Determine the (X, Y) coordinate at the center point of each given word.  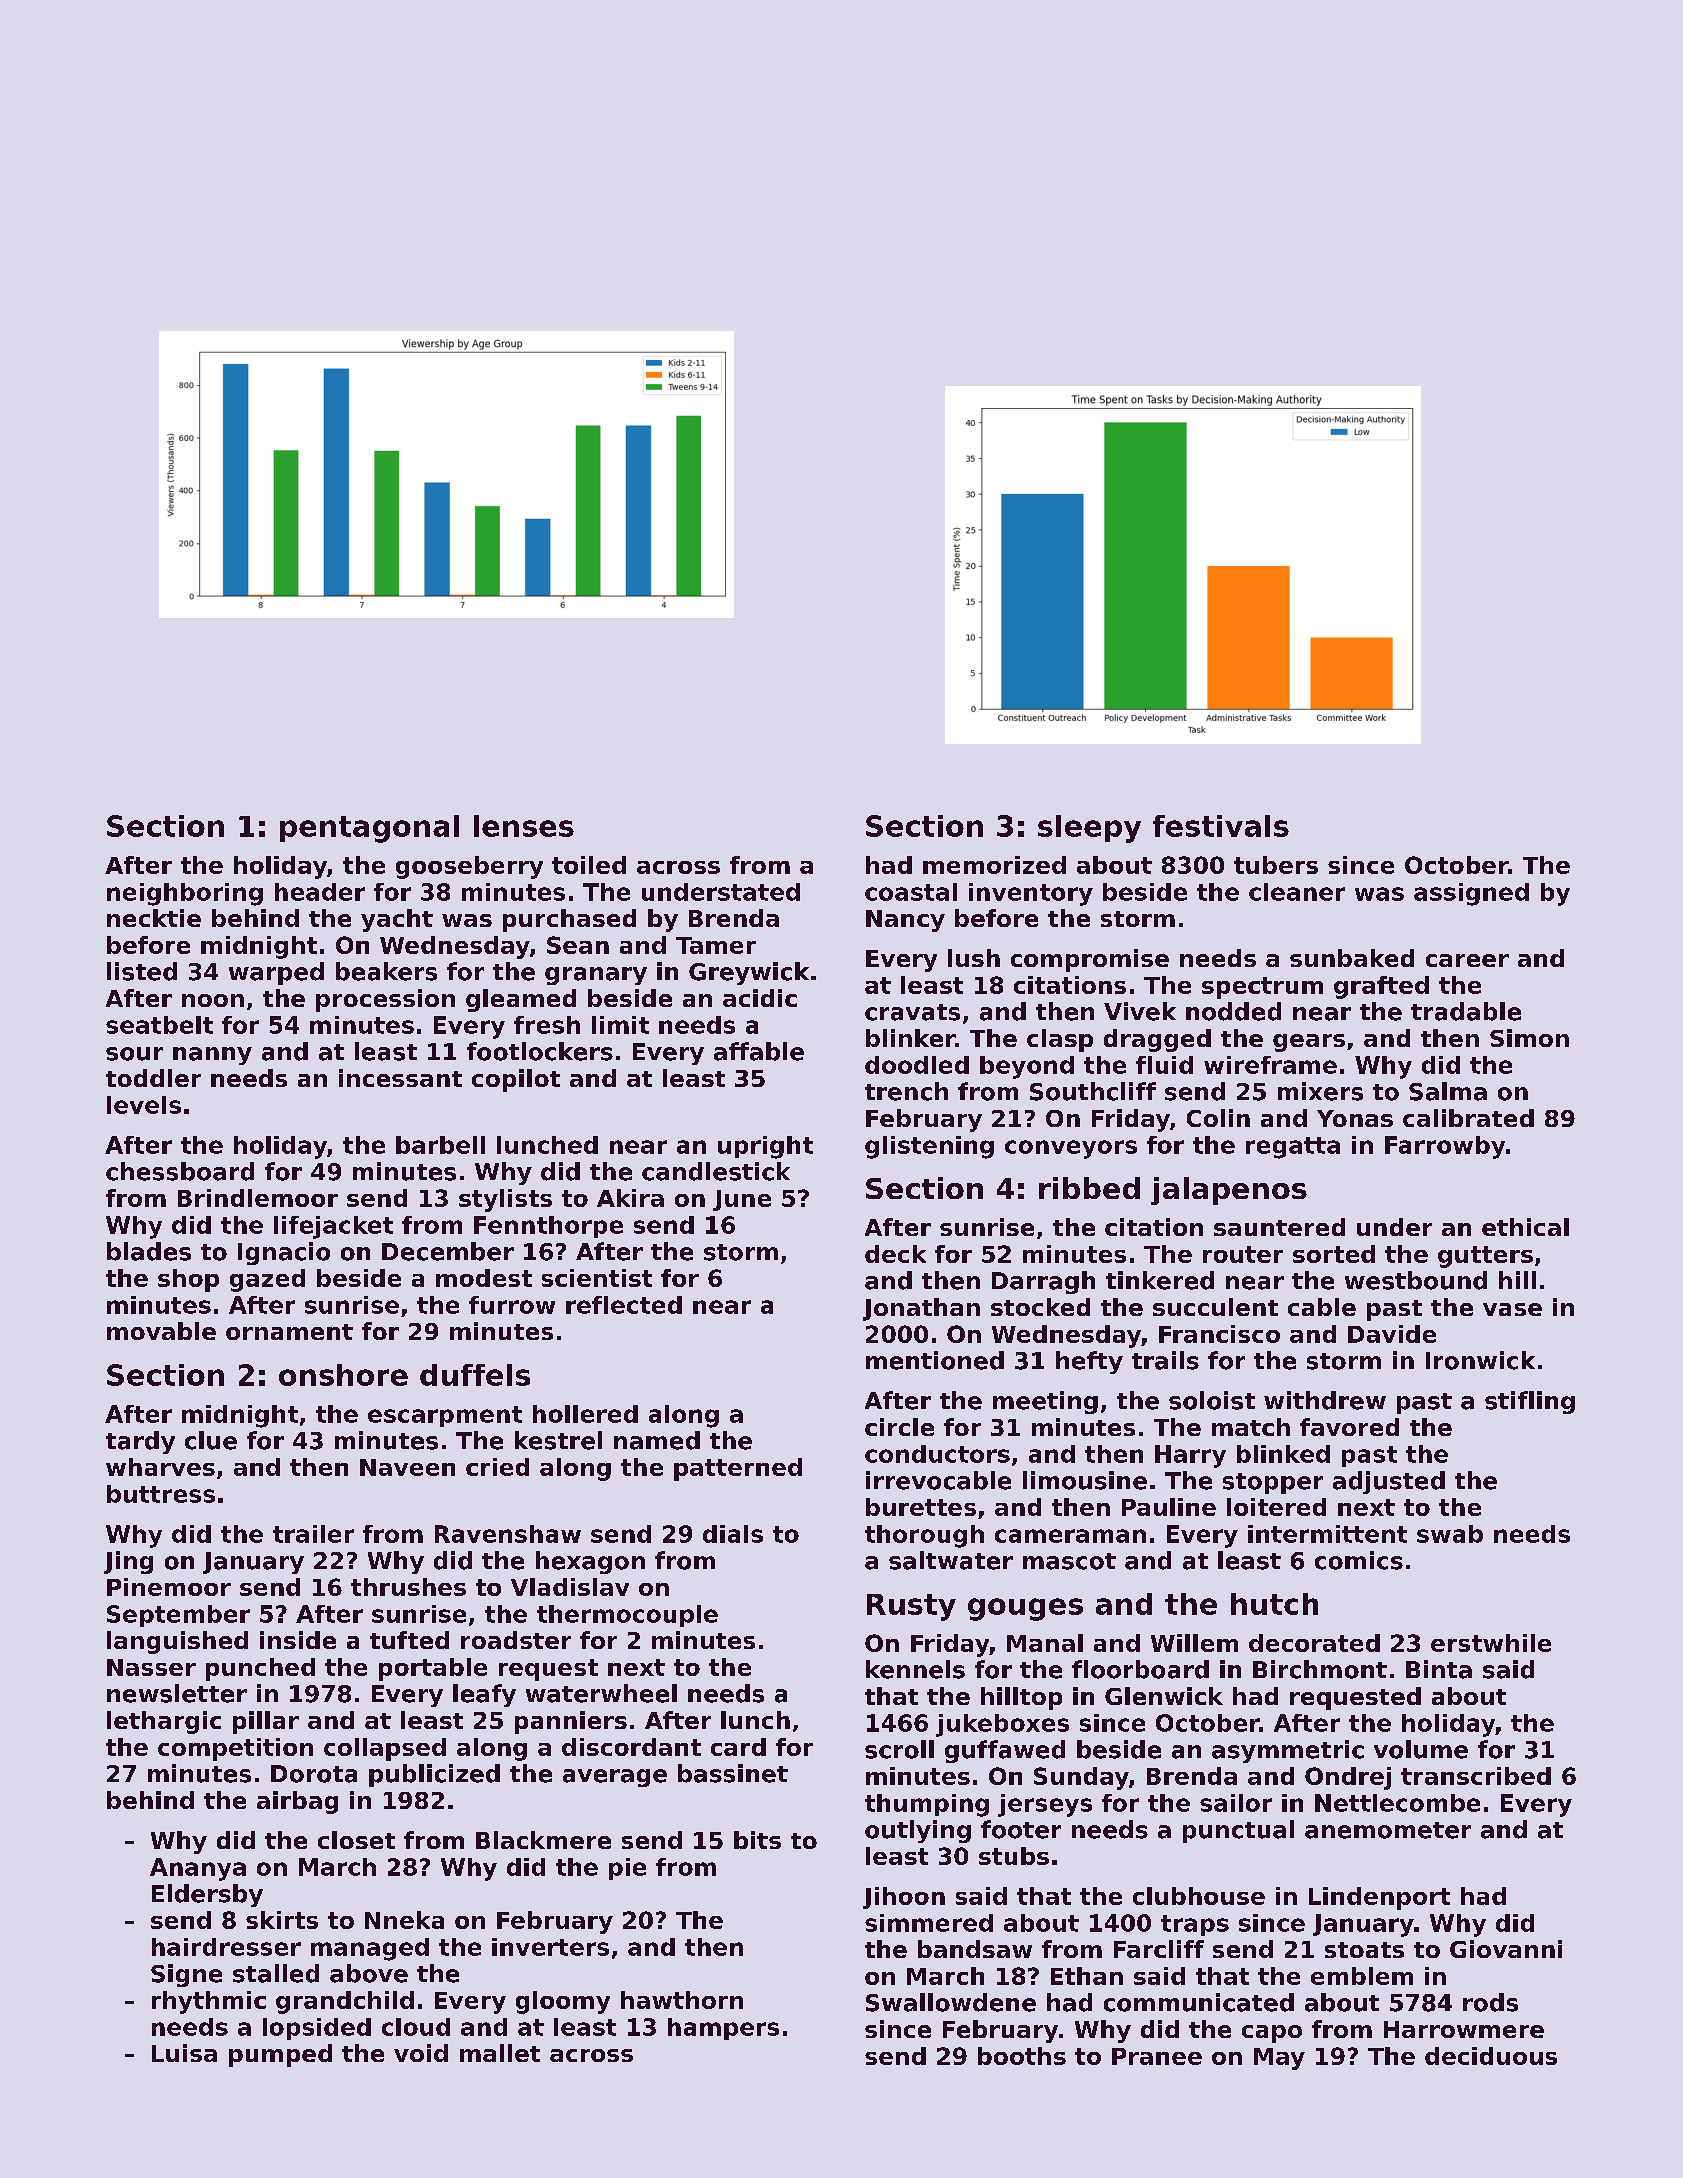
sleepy (1089, 829)
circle (899, 1427)
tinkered (1160, 1280)
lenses (524, 826)
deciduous (1491, 2056)
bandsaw (975, 1949)
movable (161, 1331)
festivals (1221, 826)
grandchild (345, 2002)
